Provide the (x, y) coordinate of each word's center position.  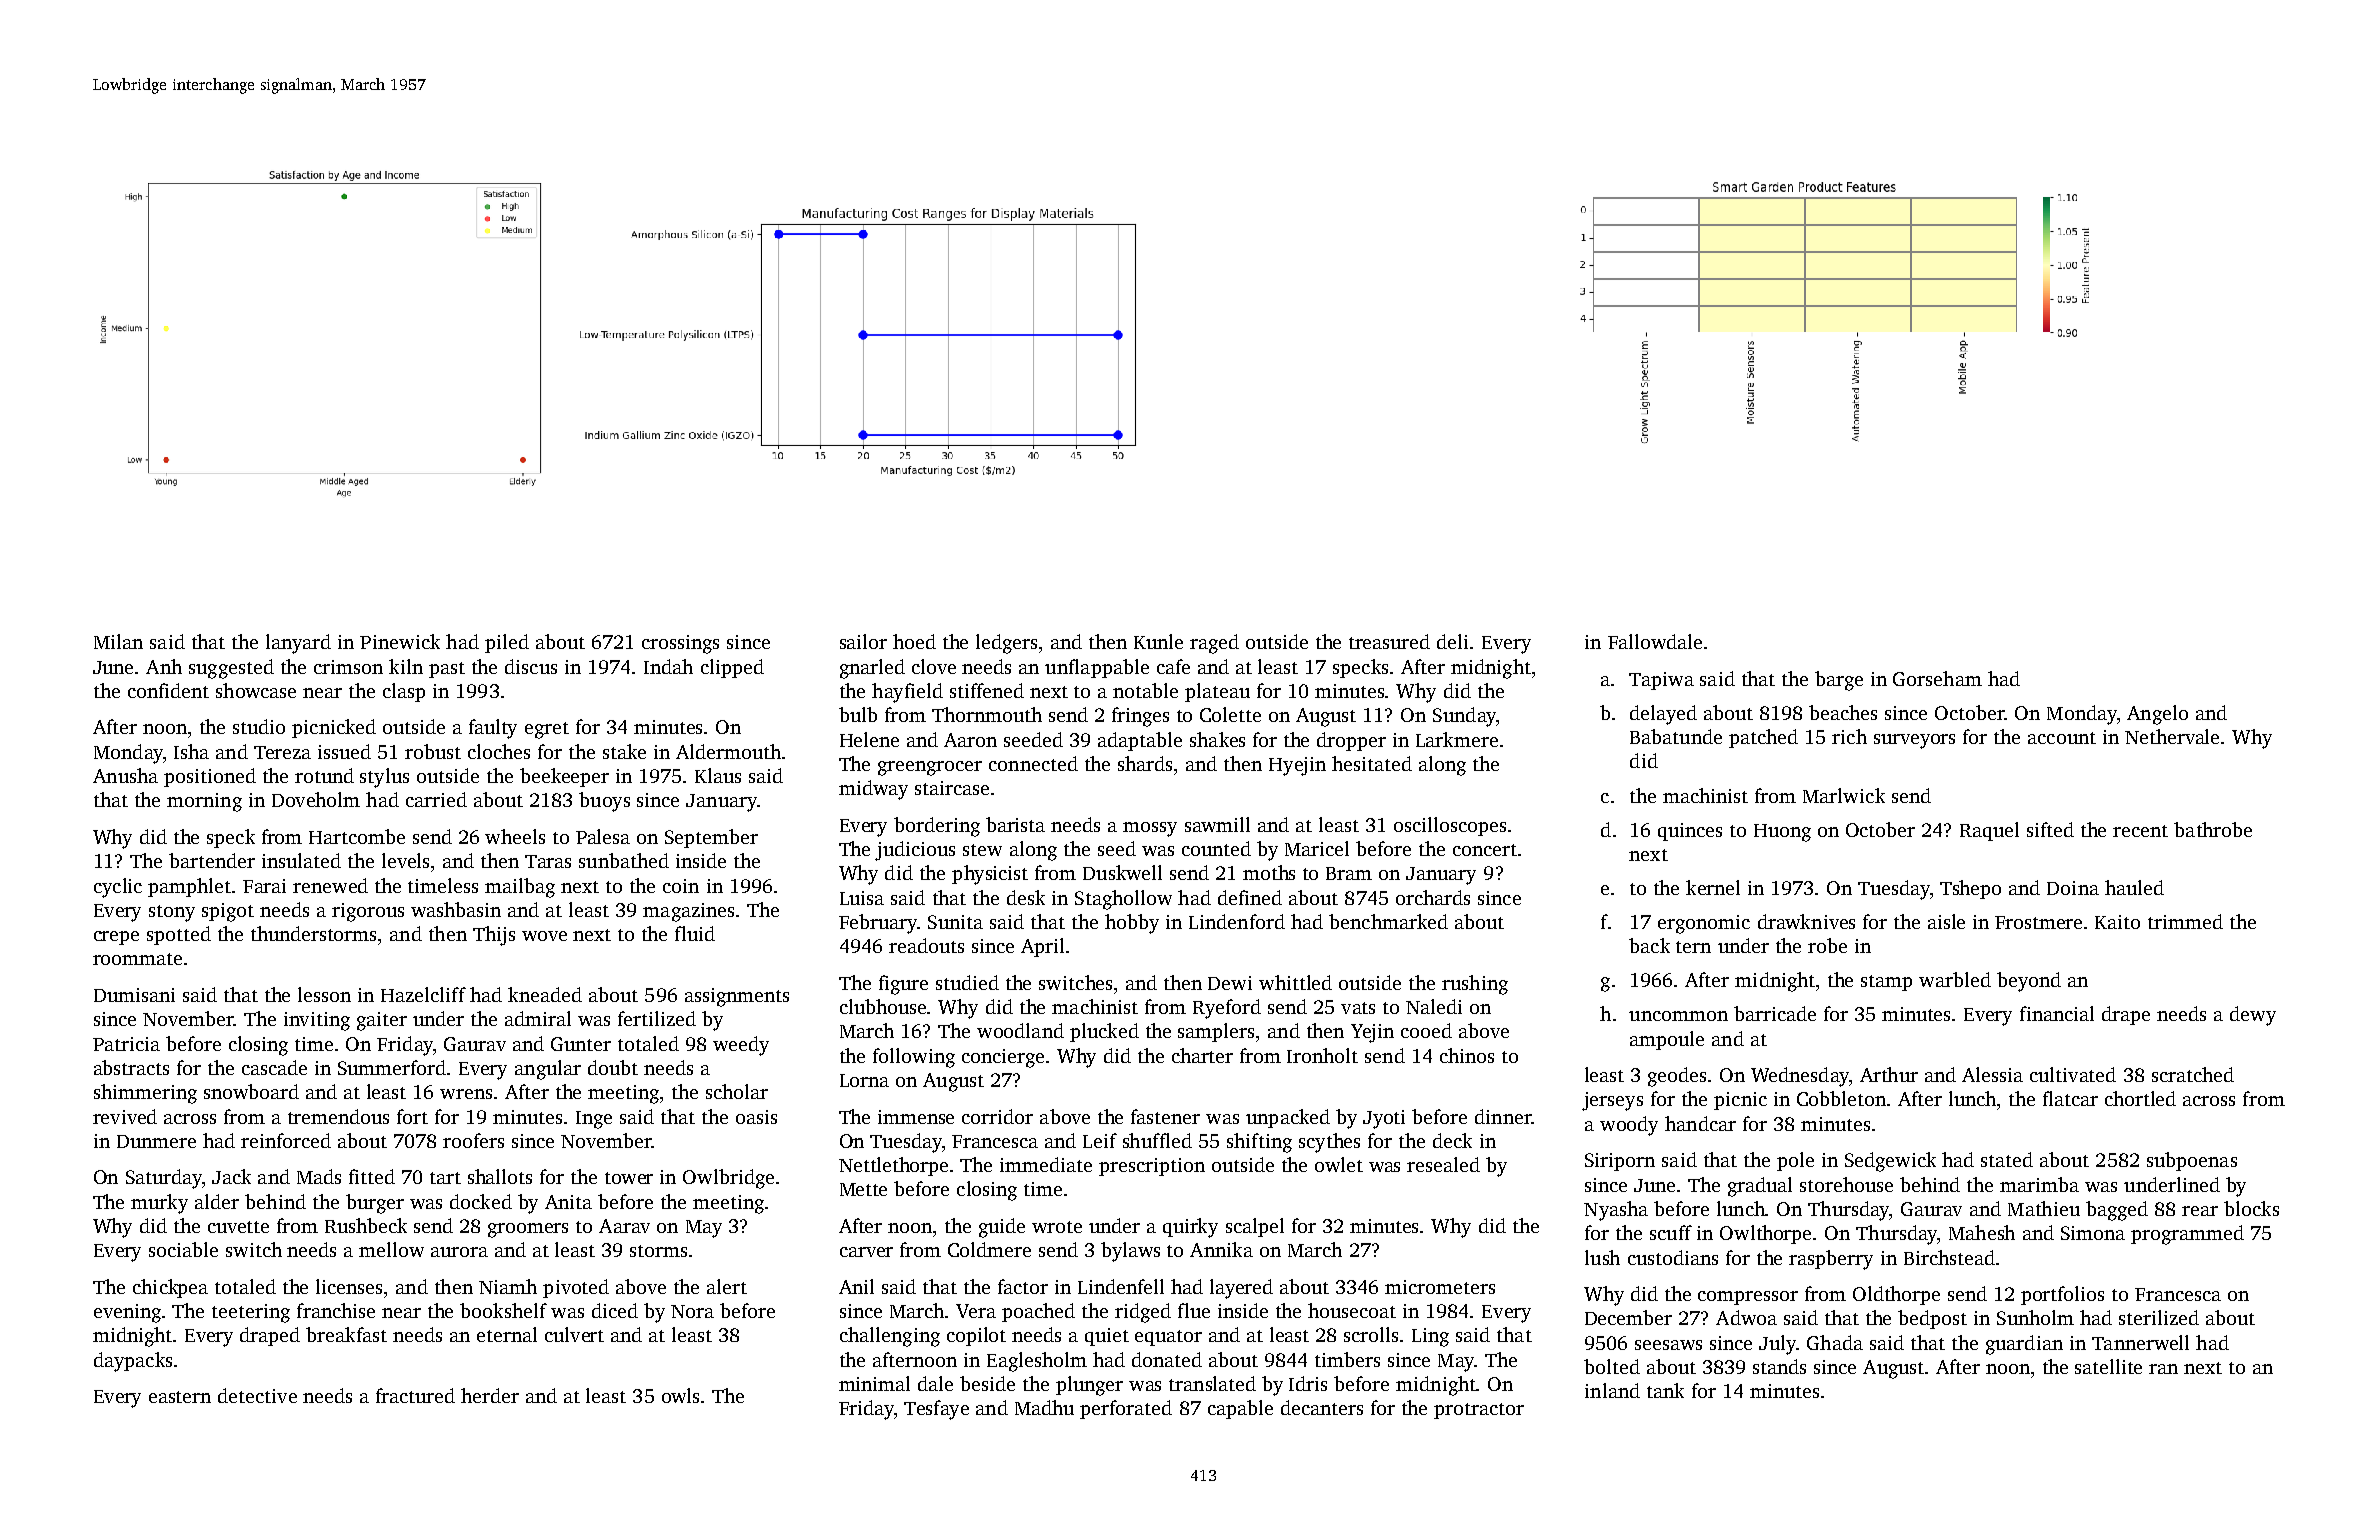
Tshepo (1970, 889)
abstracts (131, 1067)
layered (1241, 1289)
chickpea (170, 1288)
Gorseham (1937, 678)
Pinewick (400, 641)
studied (967, 982)
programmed (2187, 1235)
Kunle (1158, 641)
